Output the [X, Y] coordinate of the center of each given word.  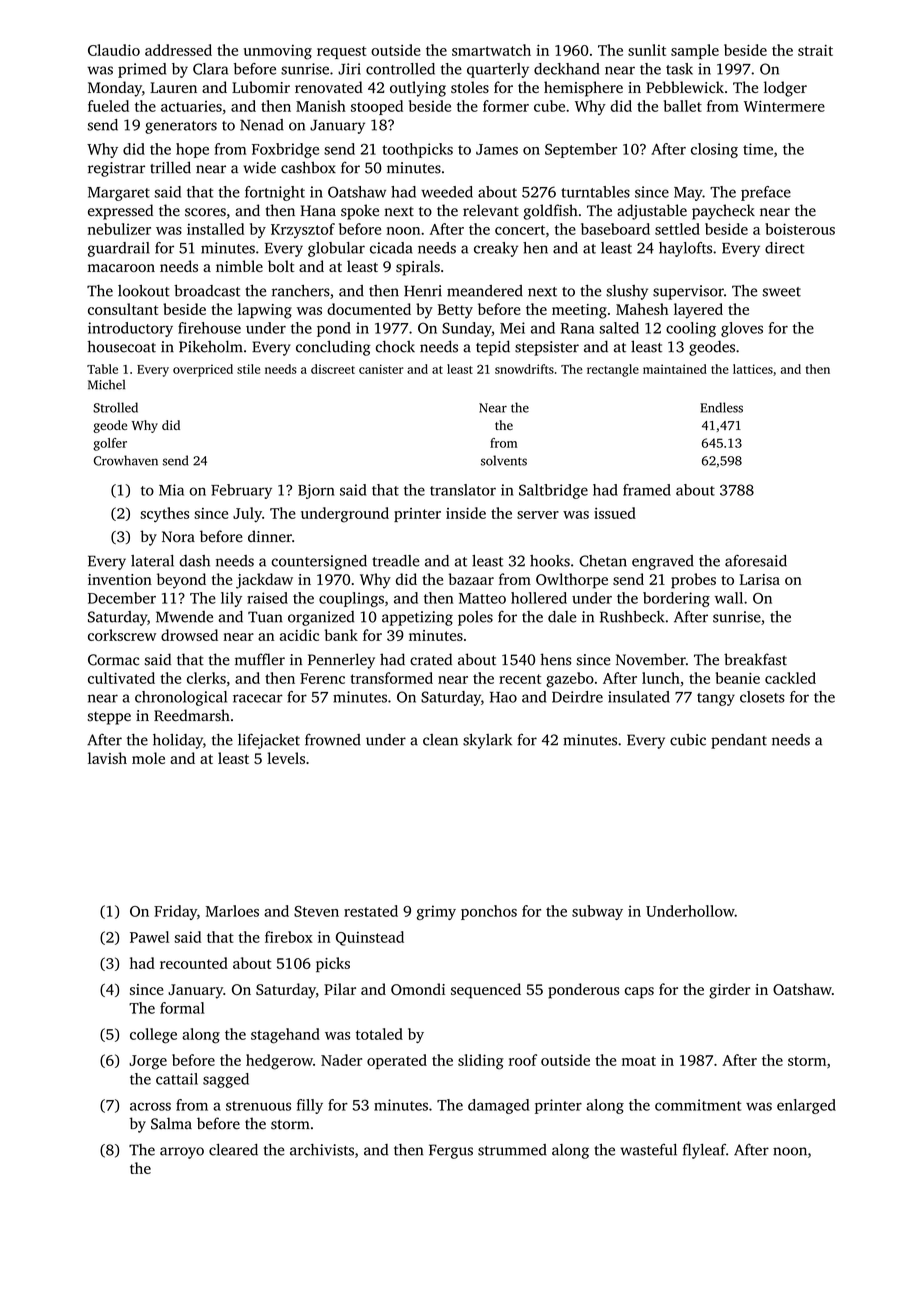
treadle [396, 561]
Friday [175, 912]
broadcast [207, 291]
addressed [178, 50]
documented [369, 309]
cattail [177, 1079]
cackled [790, 678]
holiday [178, 741]
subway [597, 912]
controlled [400, 69]
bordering [676, 599]
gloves [742, 329]
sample [695, 51]
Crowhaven [126, 460]
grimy [436, 912]
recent [520, 679]
